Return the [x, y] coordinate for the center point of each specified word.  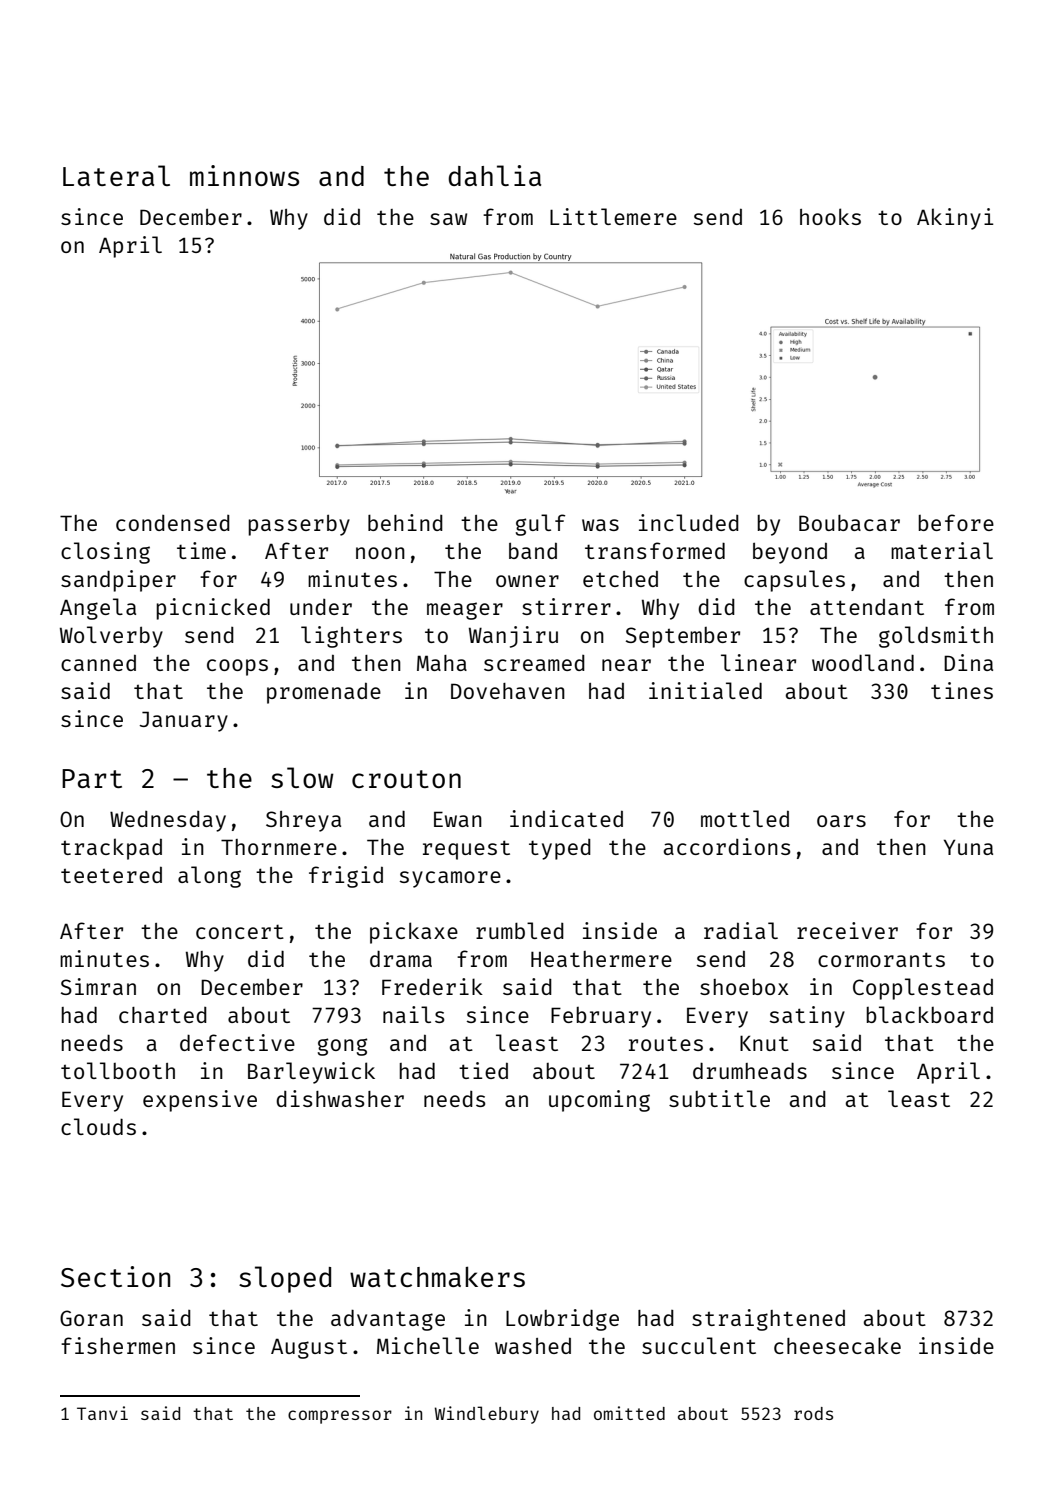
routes [666, 1043]
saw [448, 219]
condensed [173, 523]
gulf [540, 525]
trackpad [111, 849]
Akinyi [955, 219]
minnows [244, 175]
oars [841, 821]
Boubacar [849, 522]
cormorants [881, 959]
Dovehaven [508, 691]
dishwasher [340, 1098]
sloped [285, 1279]
